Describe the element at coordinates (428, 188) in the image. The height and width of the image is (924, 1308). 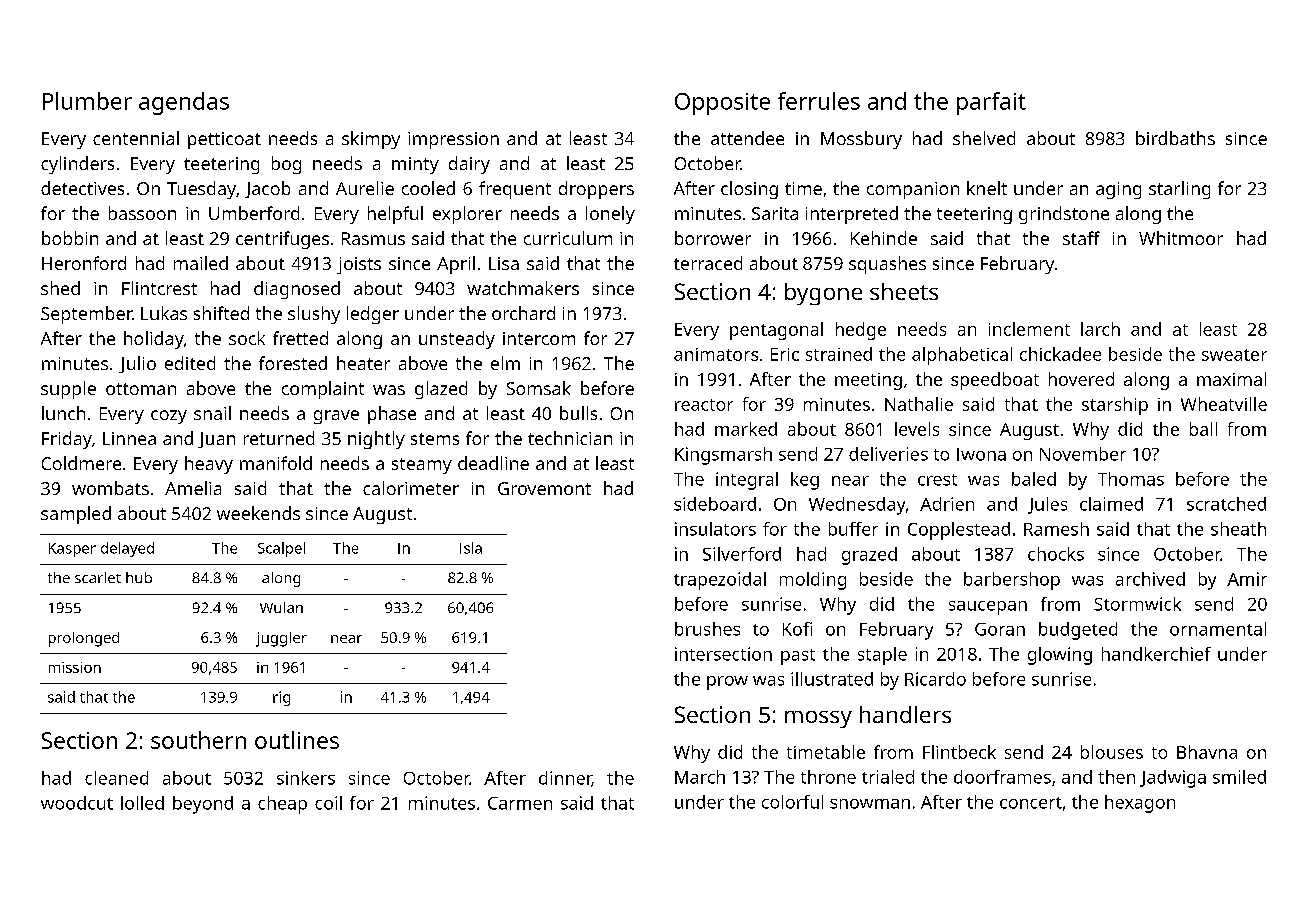
I see `cooled` at that location.
